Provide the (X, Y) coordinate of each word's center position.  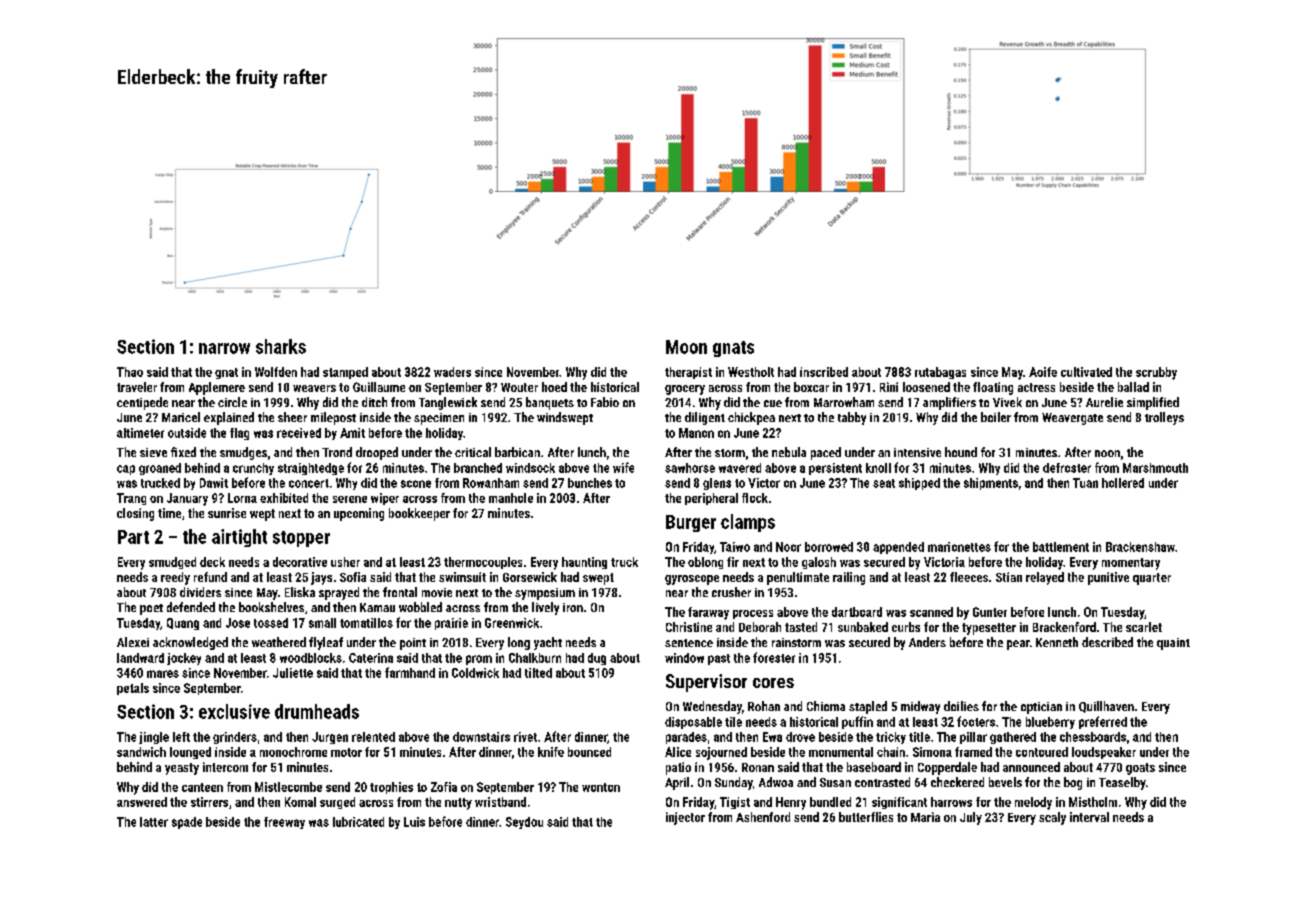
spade (187, 823)
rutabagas (940, 373)
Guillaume (379, 387)
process (753, 614)
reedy (175, 578)
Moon (686, 347)
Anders (927, 642)
